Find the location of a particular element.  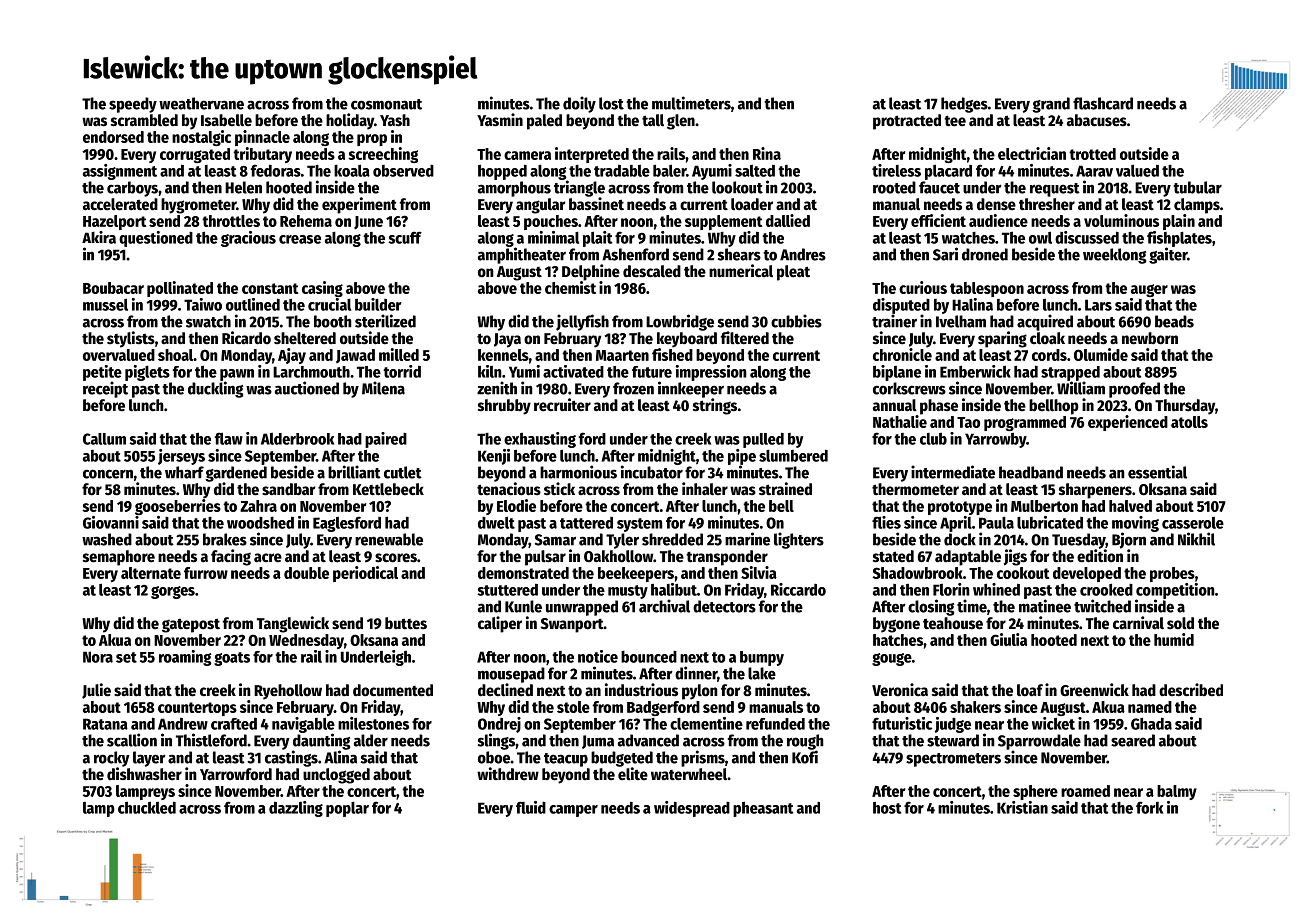

weathervane is located at coordinates (201, 103).
